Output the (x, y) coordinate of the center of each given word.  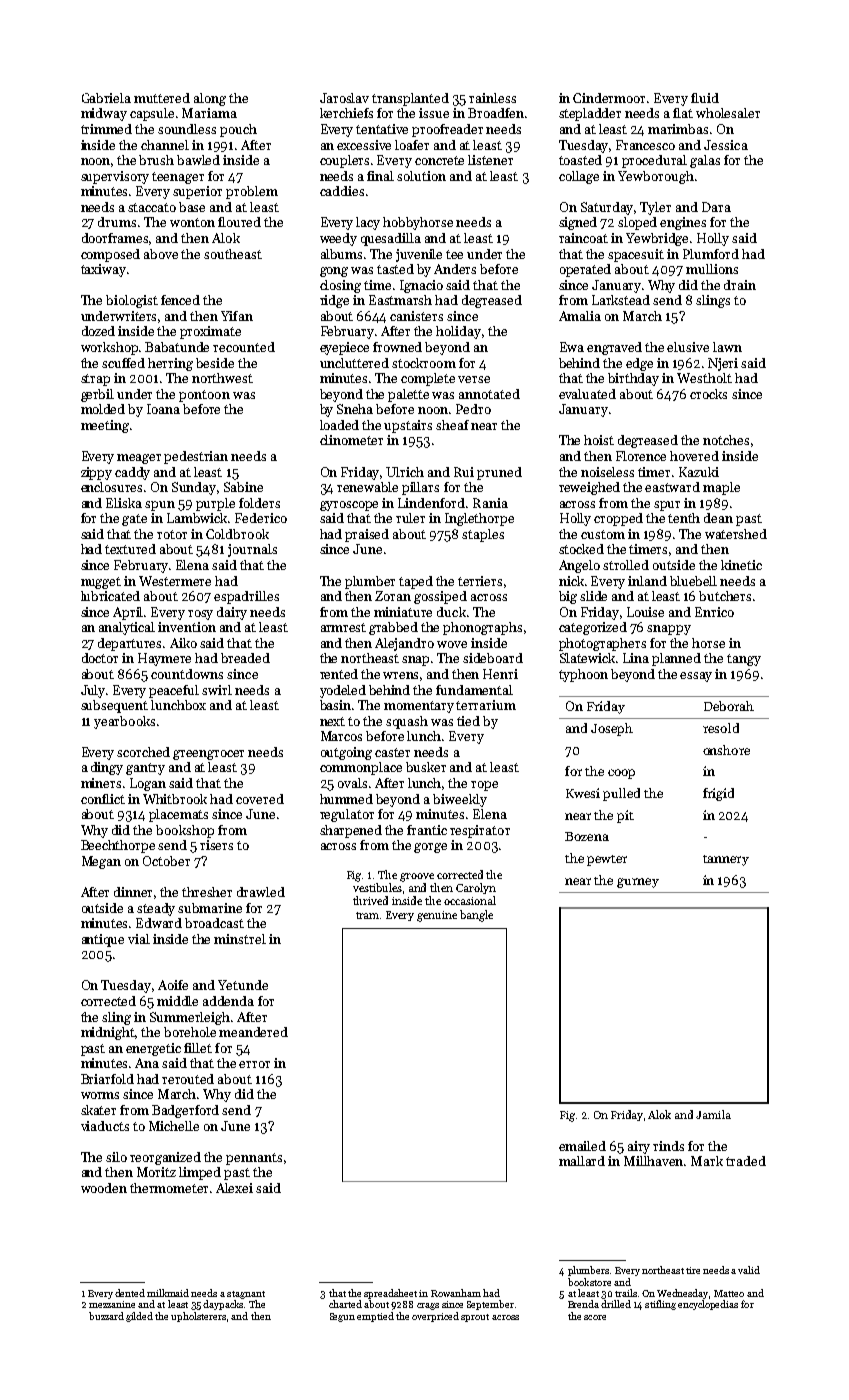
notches (726, 440)
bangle (476, 916)
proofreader (447, 130)
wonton (192, 222)
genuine (437, 916)
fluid (705, 98)
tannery (726, 860)
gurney (638, 883)
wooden (104, 1188)
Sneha (355, 409)
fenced (180, 300)
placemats (178, 815)
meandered (253, 1032)
